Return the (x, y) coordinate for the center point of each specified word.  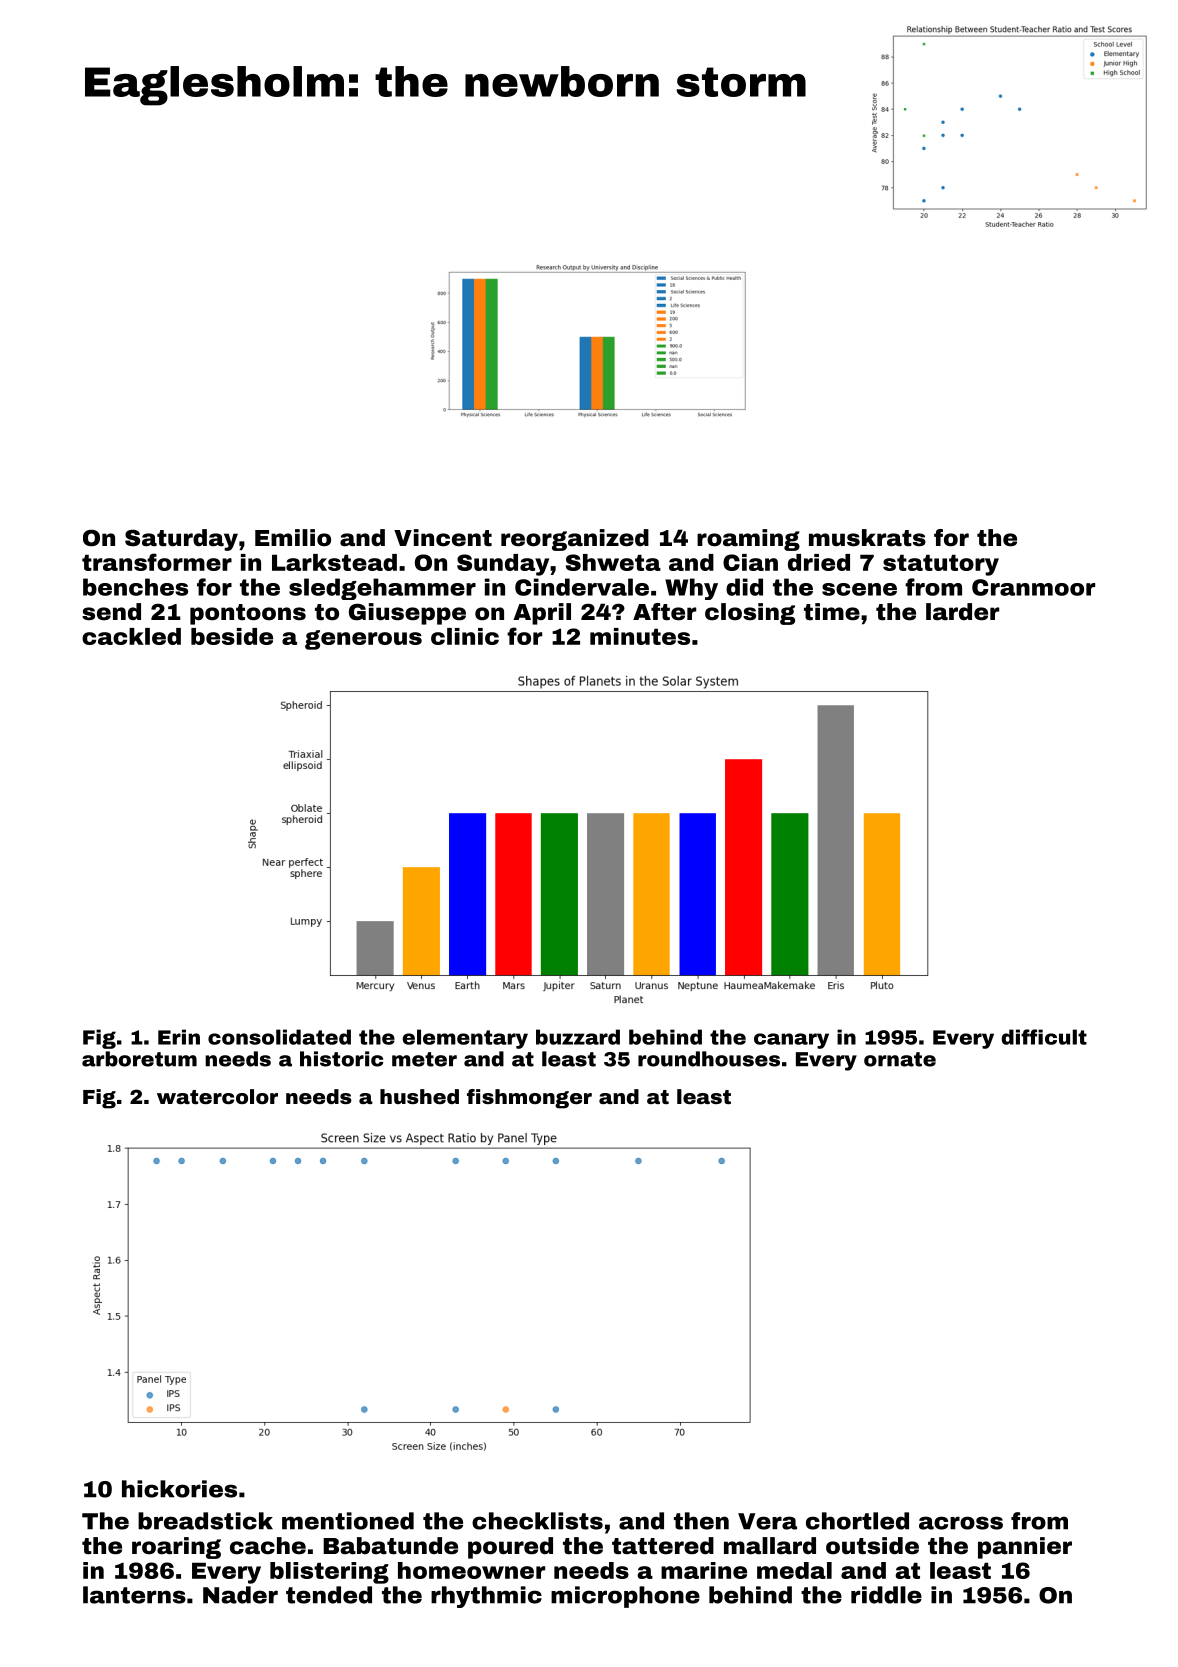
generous (363, 640)
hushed (419, 1096)
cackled (131, 636)
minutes (640, 636)
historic (341, 1059)
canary (791, 1041)
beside (232, 636)
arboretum (139, 1059)
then (701, 1521)
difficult (1044, 1037)
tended (329, 1595)
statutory (941, 565)
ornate (900, 1059)
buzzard (578, 1037)
